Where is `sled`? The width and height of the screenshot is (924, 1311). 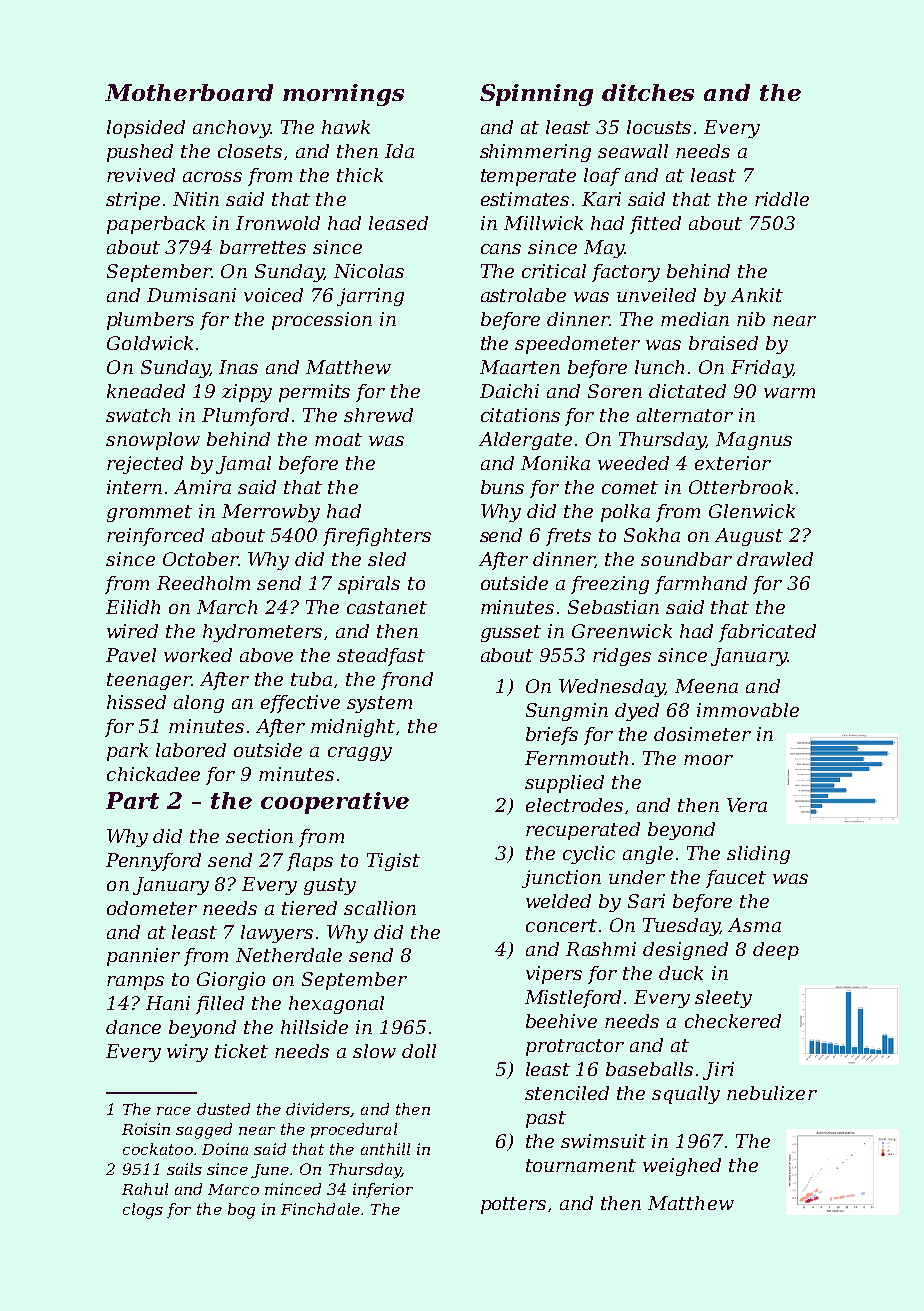
sled is located at coordinates (387, 559).
